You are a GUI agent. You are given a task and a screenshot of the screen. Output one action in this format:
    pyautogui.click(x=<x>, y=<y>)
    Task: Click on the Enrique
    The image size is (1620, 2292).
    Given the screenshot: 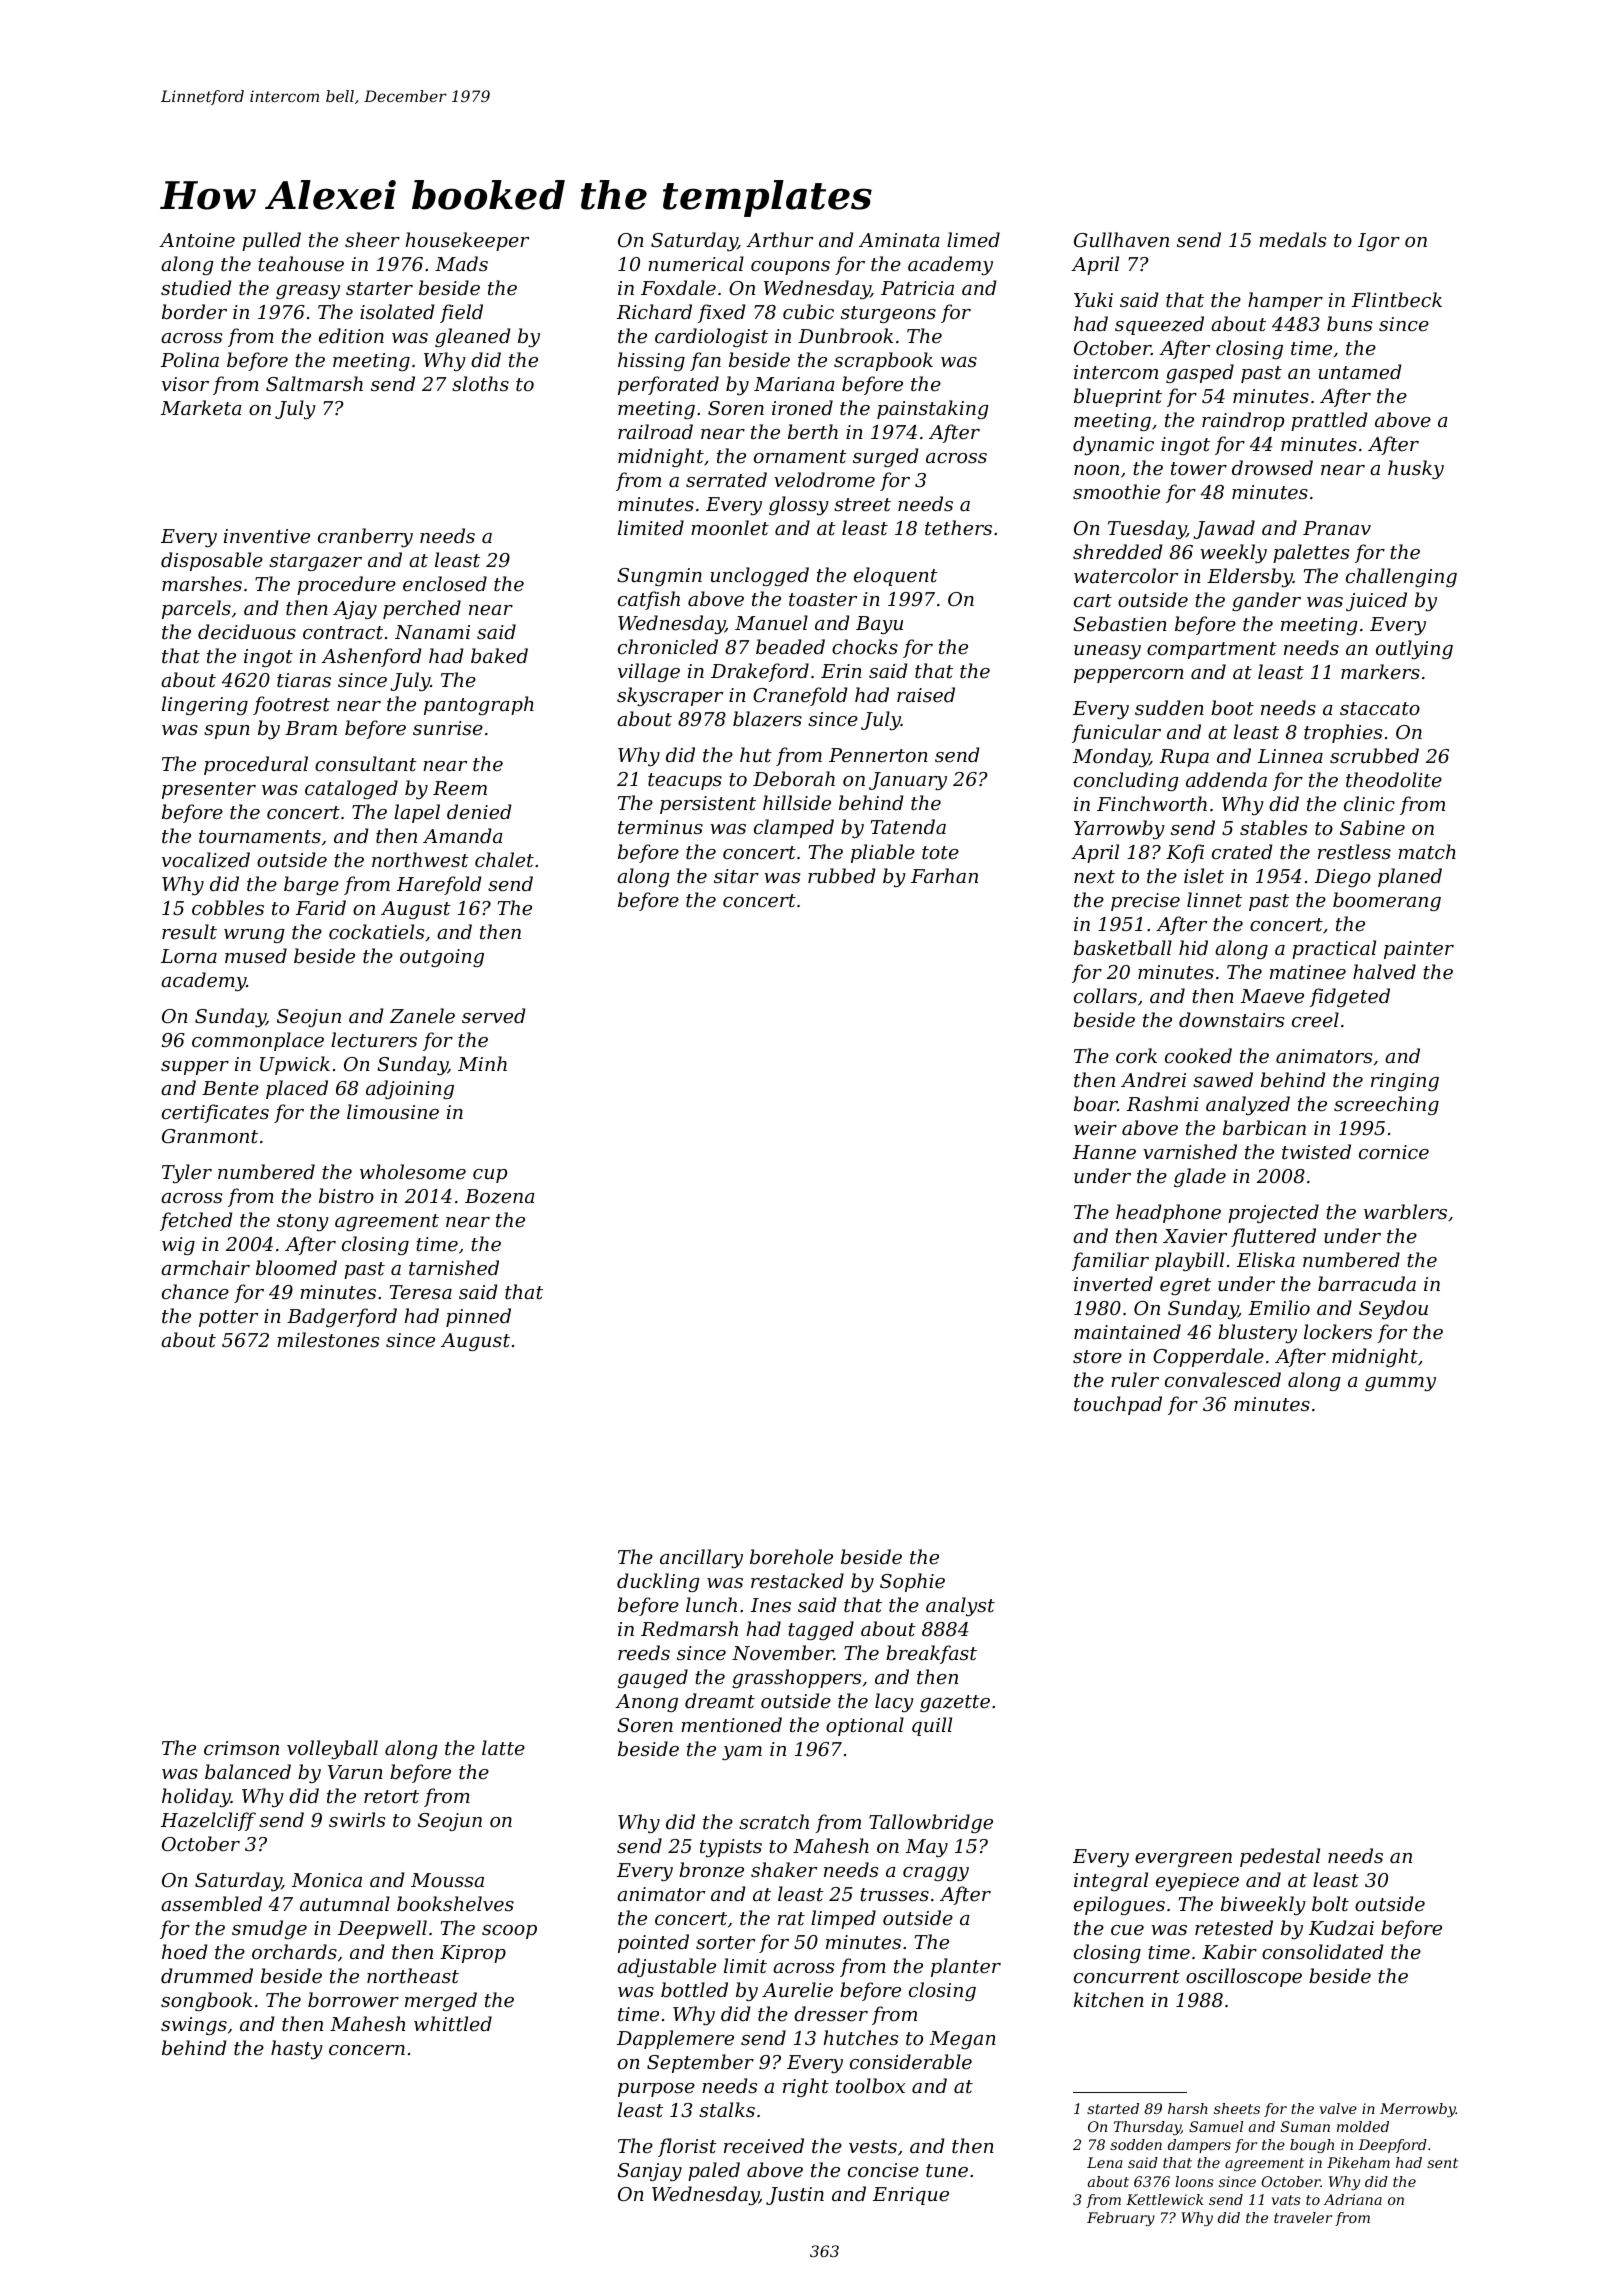 What is the action you would take?
    pyautogui.click(x=911, y=2196)
